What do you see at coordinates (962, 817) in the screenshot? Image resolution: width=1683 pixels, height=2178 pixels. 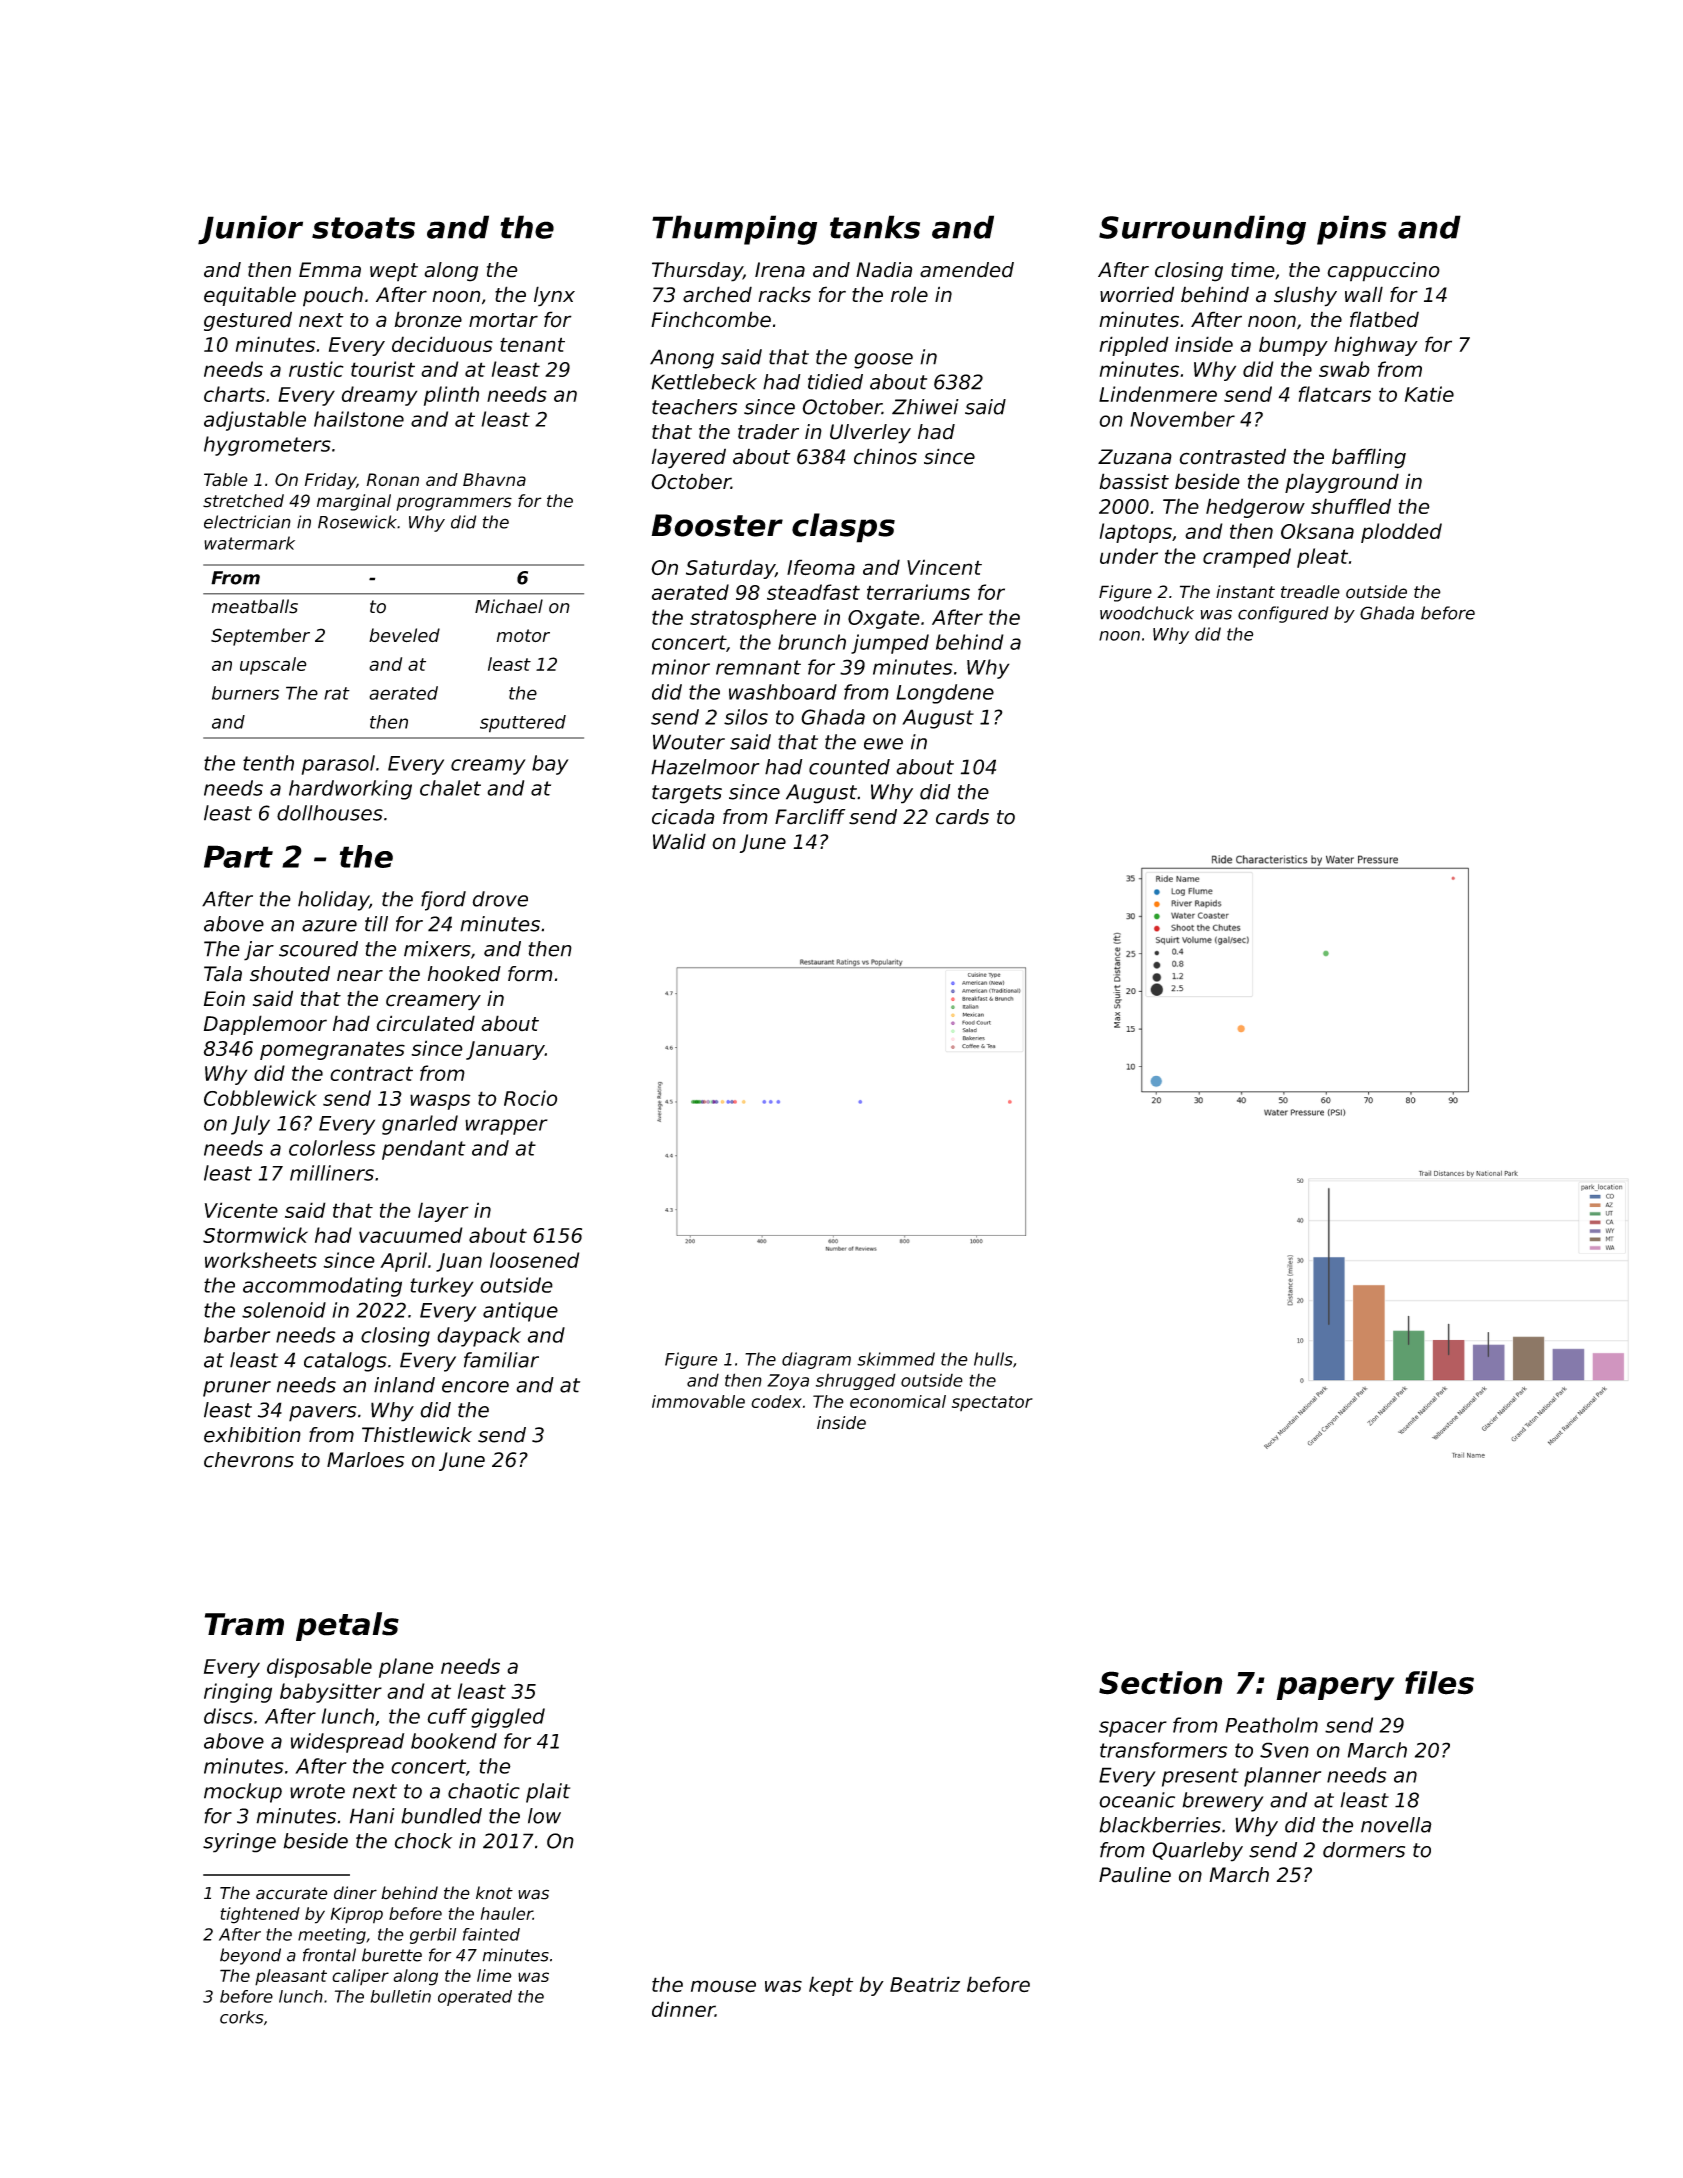 I see `cards` at bounding box center [962, 817].
